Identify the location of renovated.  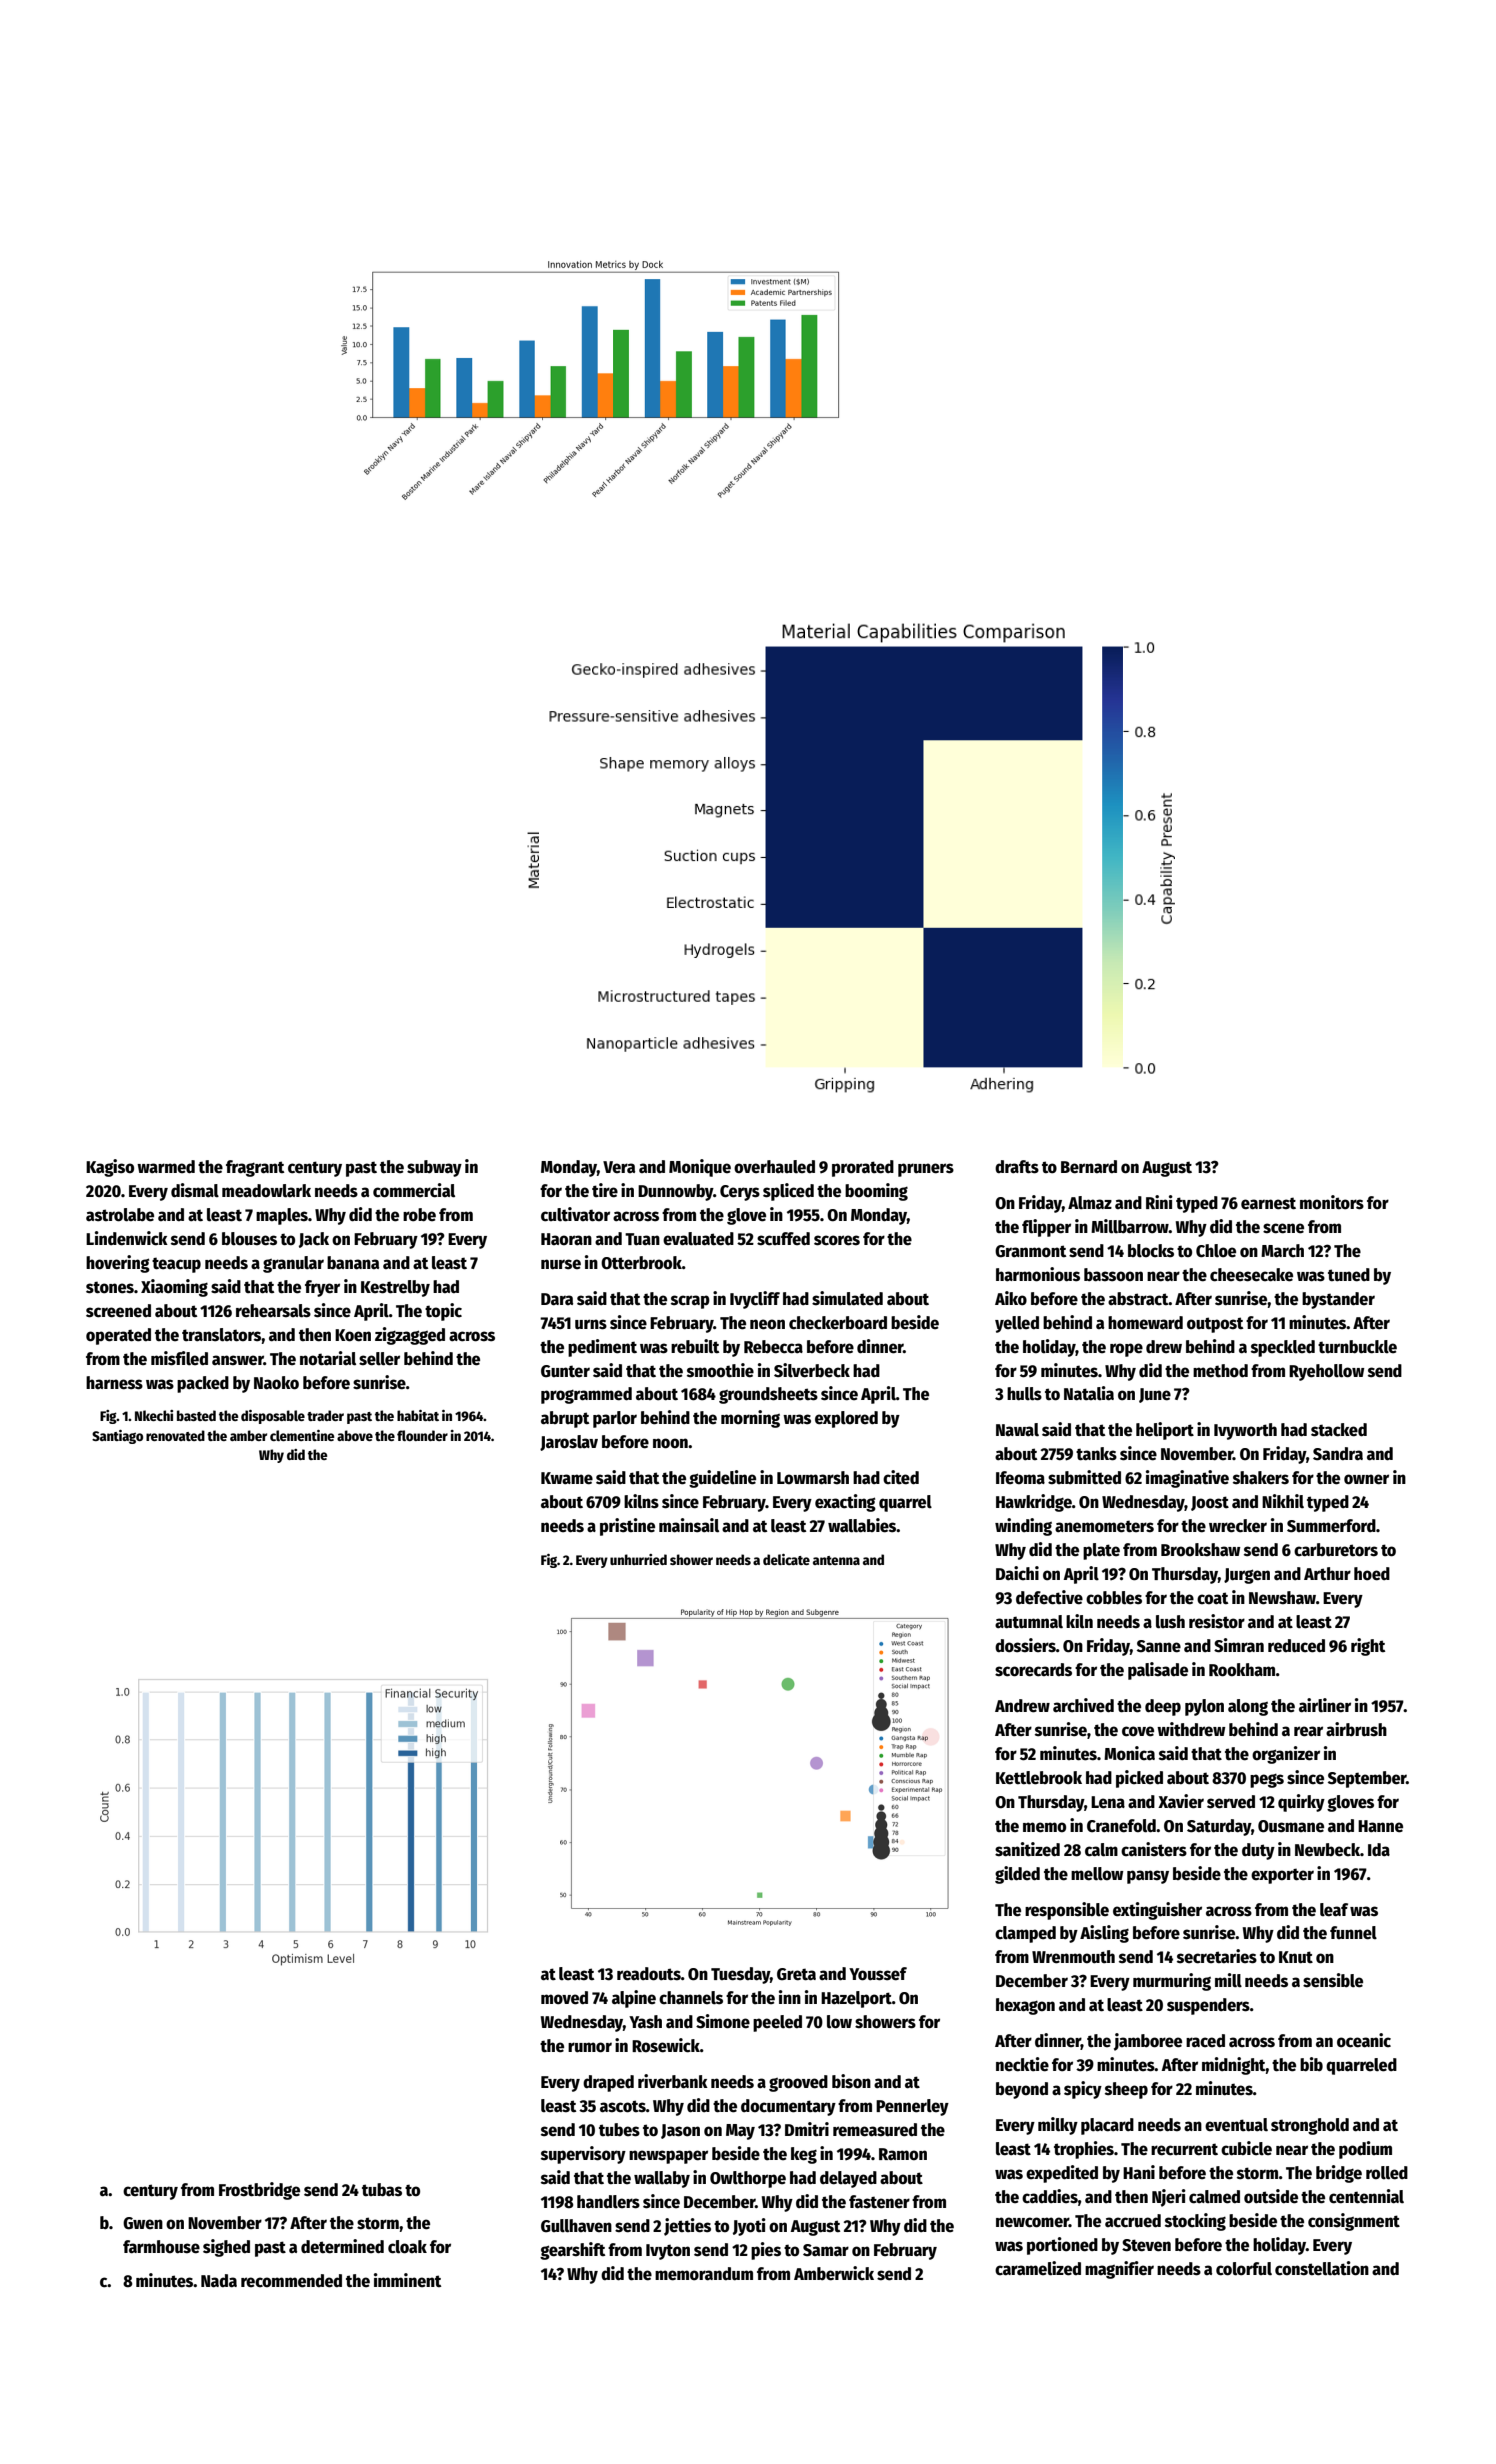
(175, 1435).
